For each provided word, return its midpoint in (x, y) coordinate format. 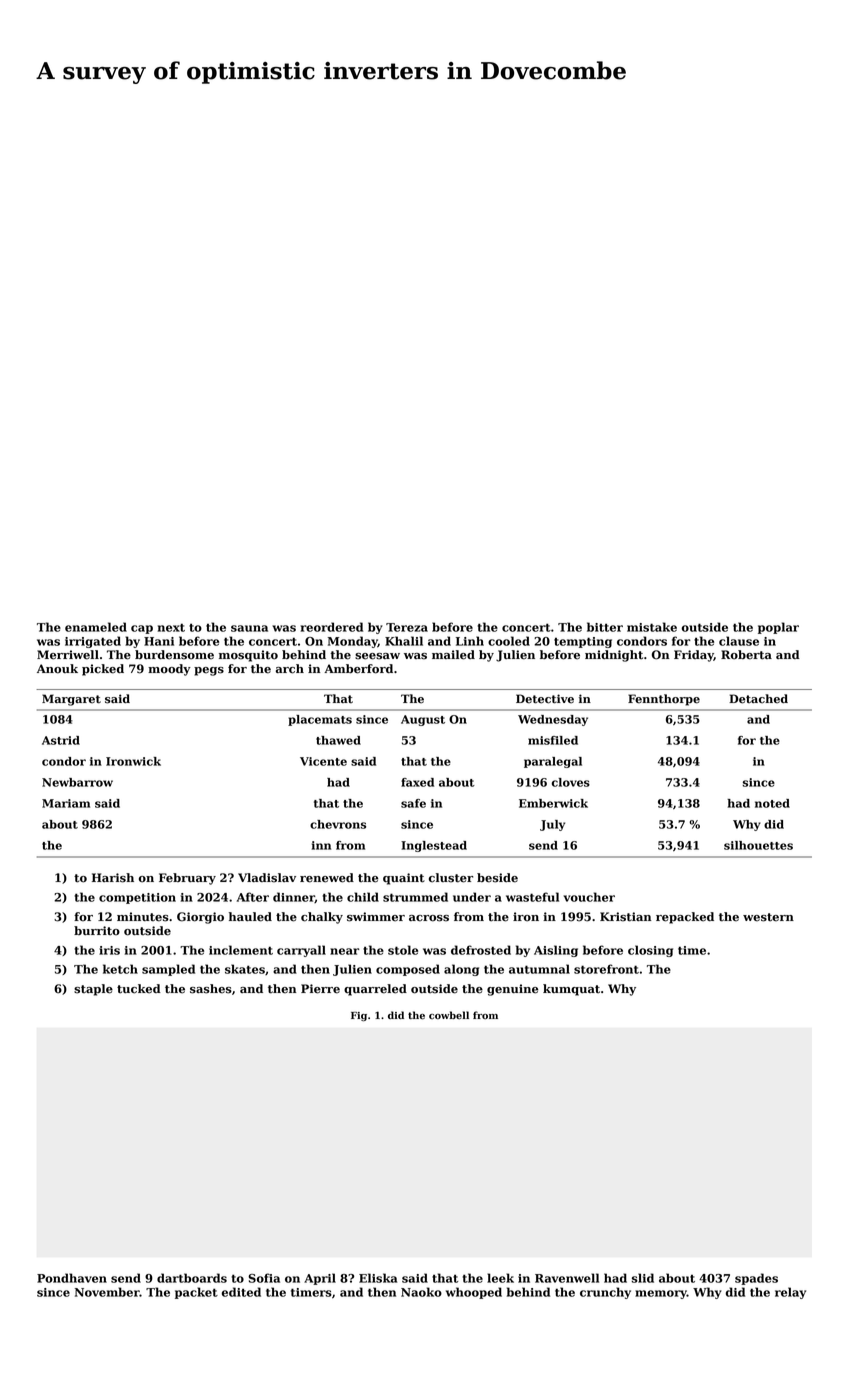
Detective (545, 699)
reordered (332, 627)
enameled (96, 627)
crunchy (605, 1293)
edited (241, 1292)
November (107, 1292)
